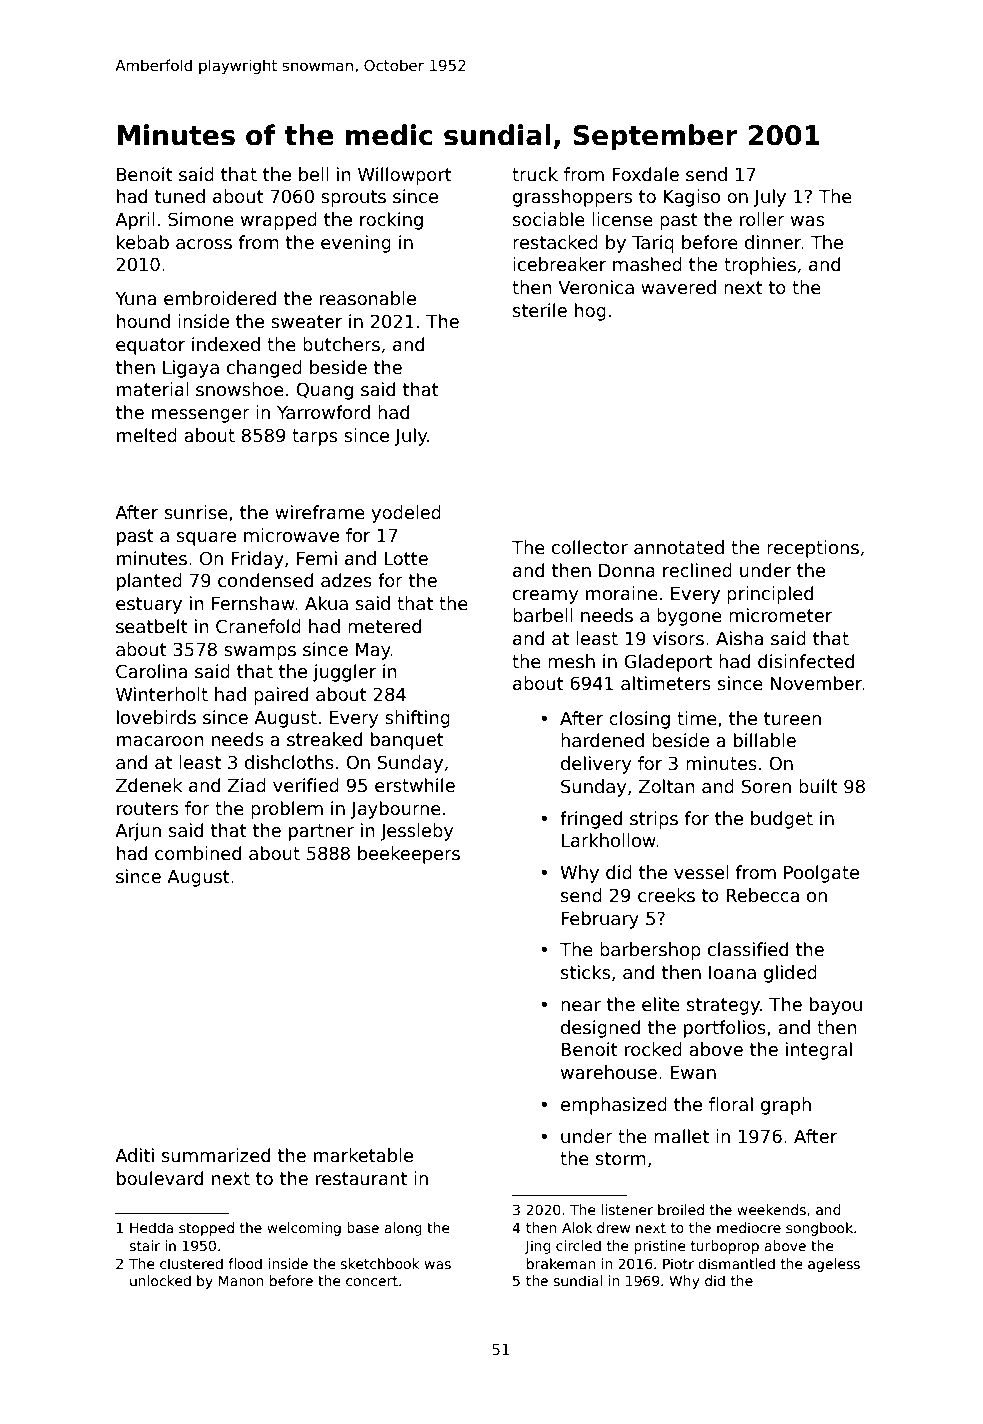 The image size is (983, 1424). Describe the element at coordinates (409, 855) in the page. I see `beekeepers` at that location.
